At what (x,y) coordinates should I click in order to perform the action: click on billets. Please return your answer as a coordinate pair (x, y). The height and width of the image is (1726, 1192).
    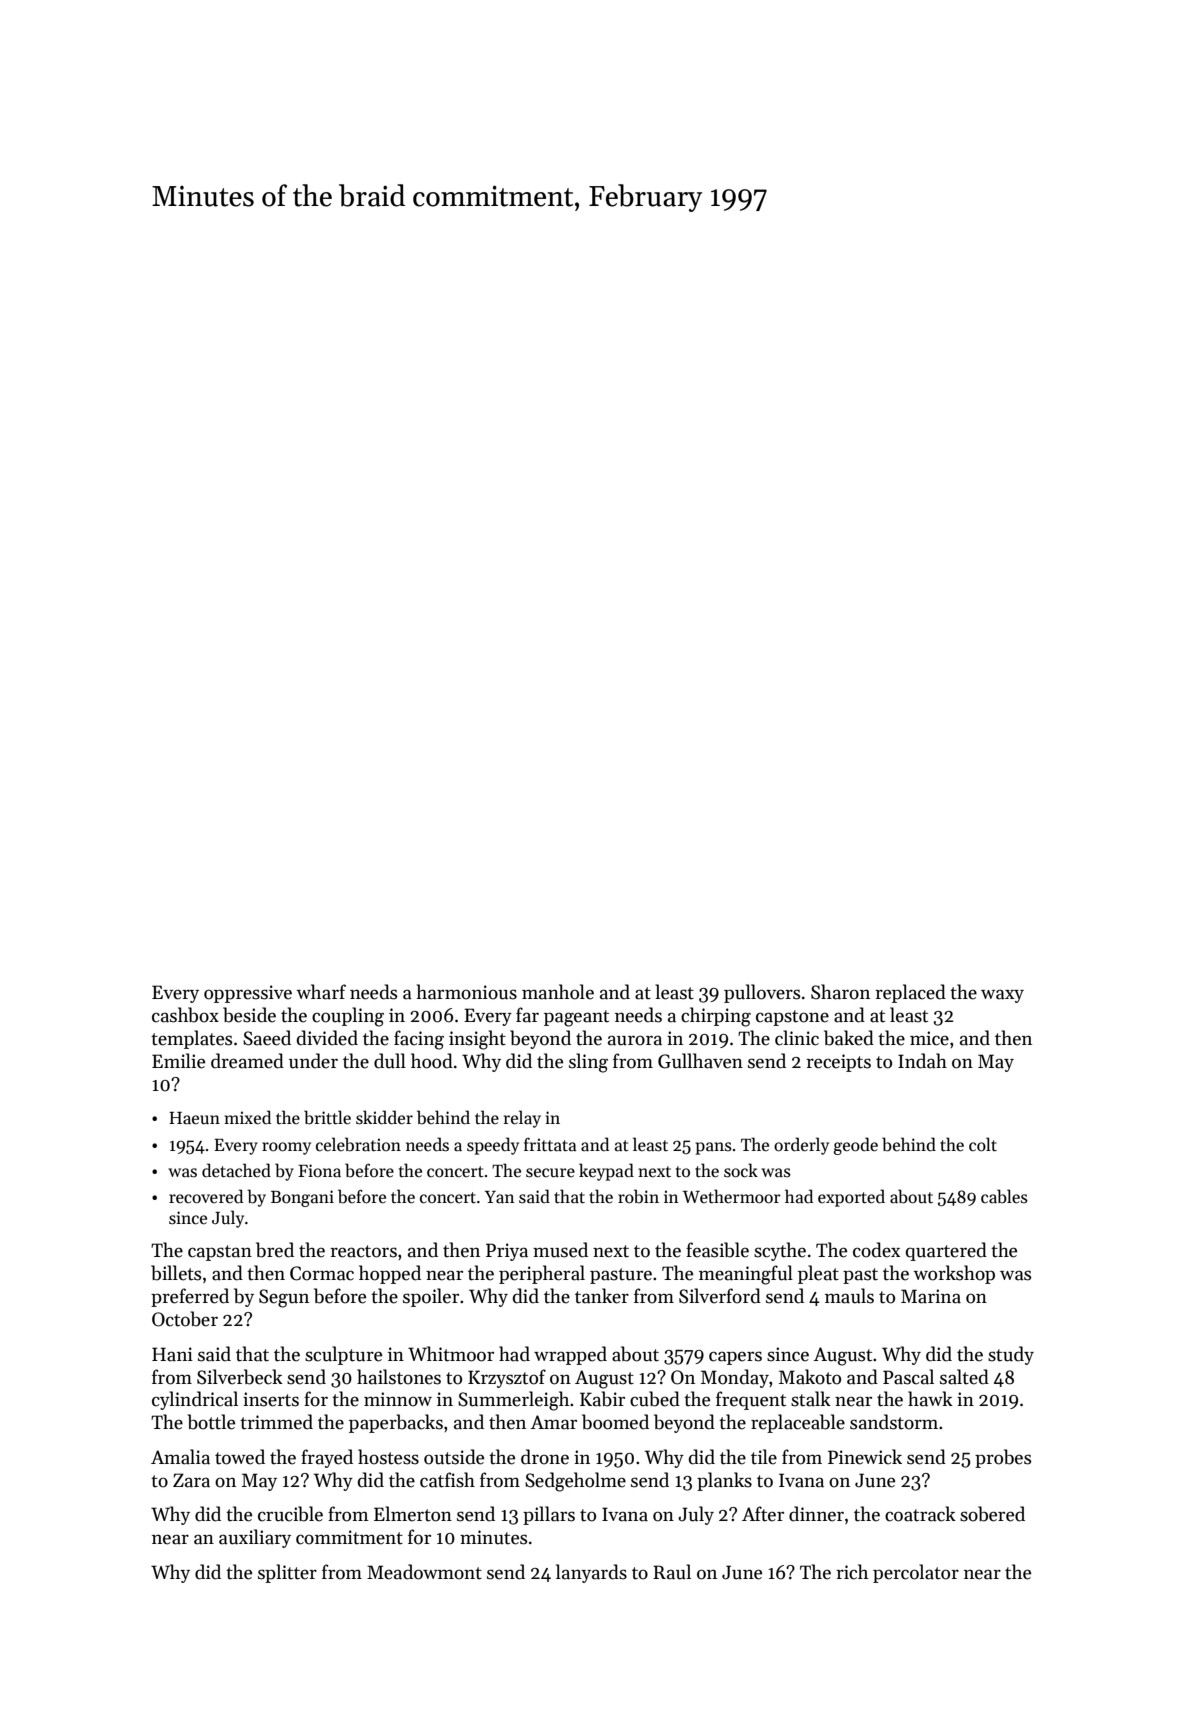
    Looking at the image, I should click on (176, 1273).
